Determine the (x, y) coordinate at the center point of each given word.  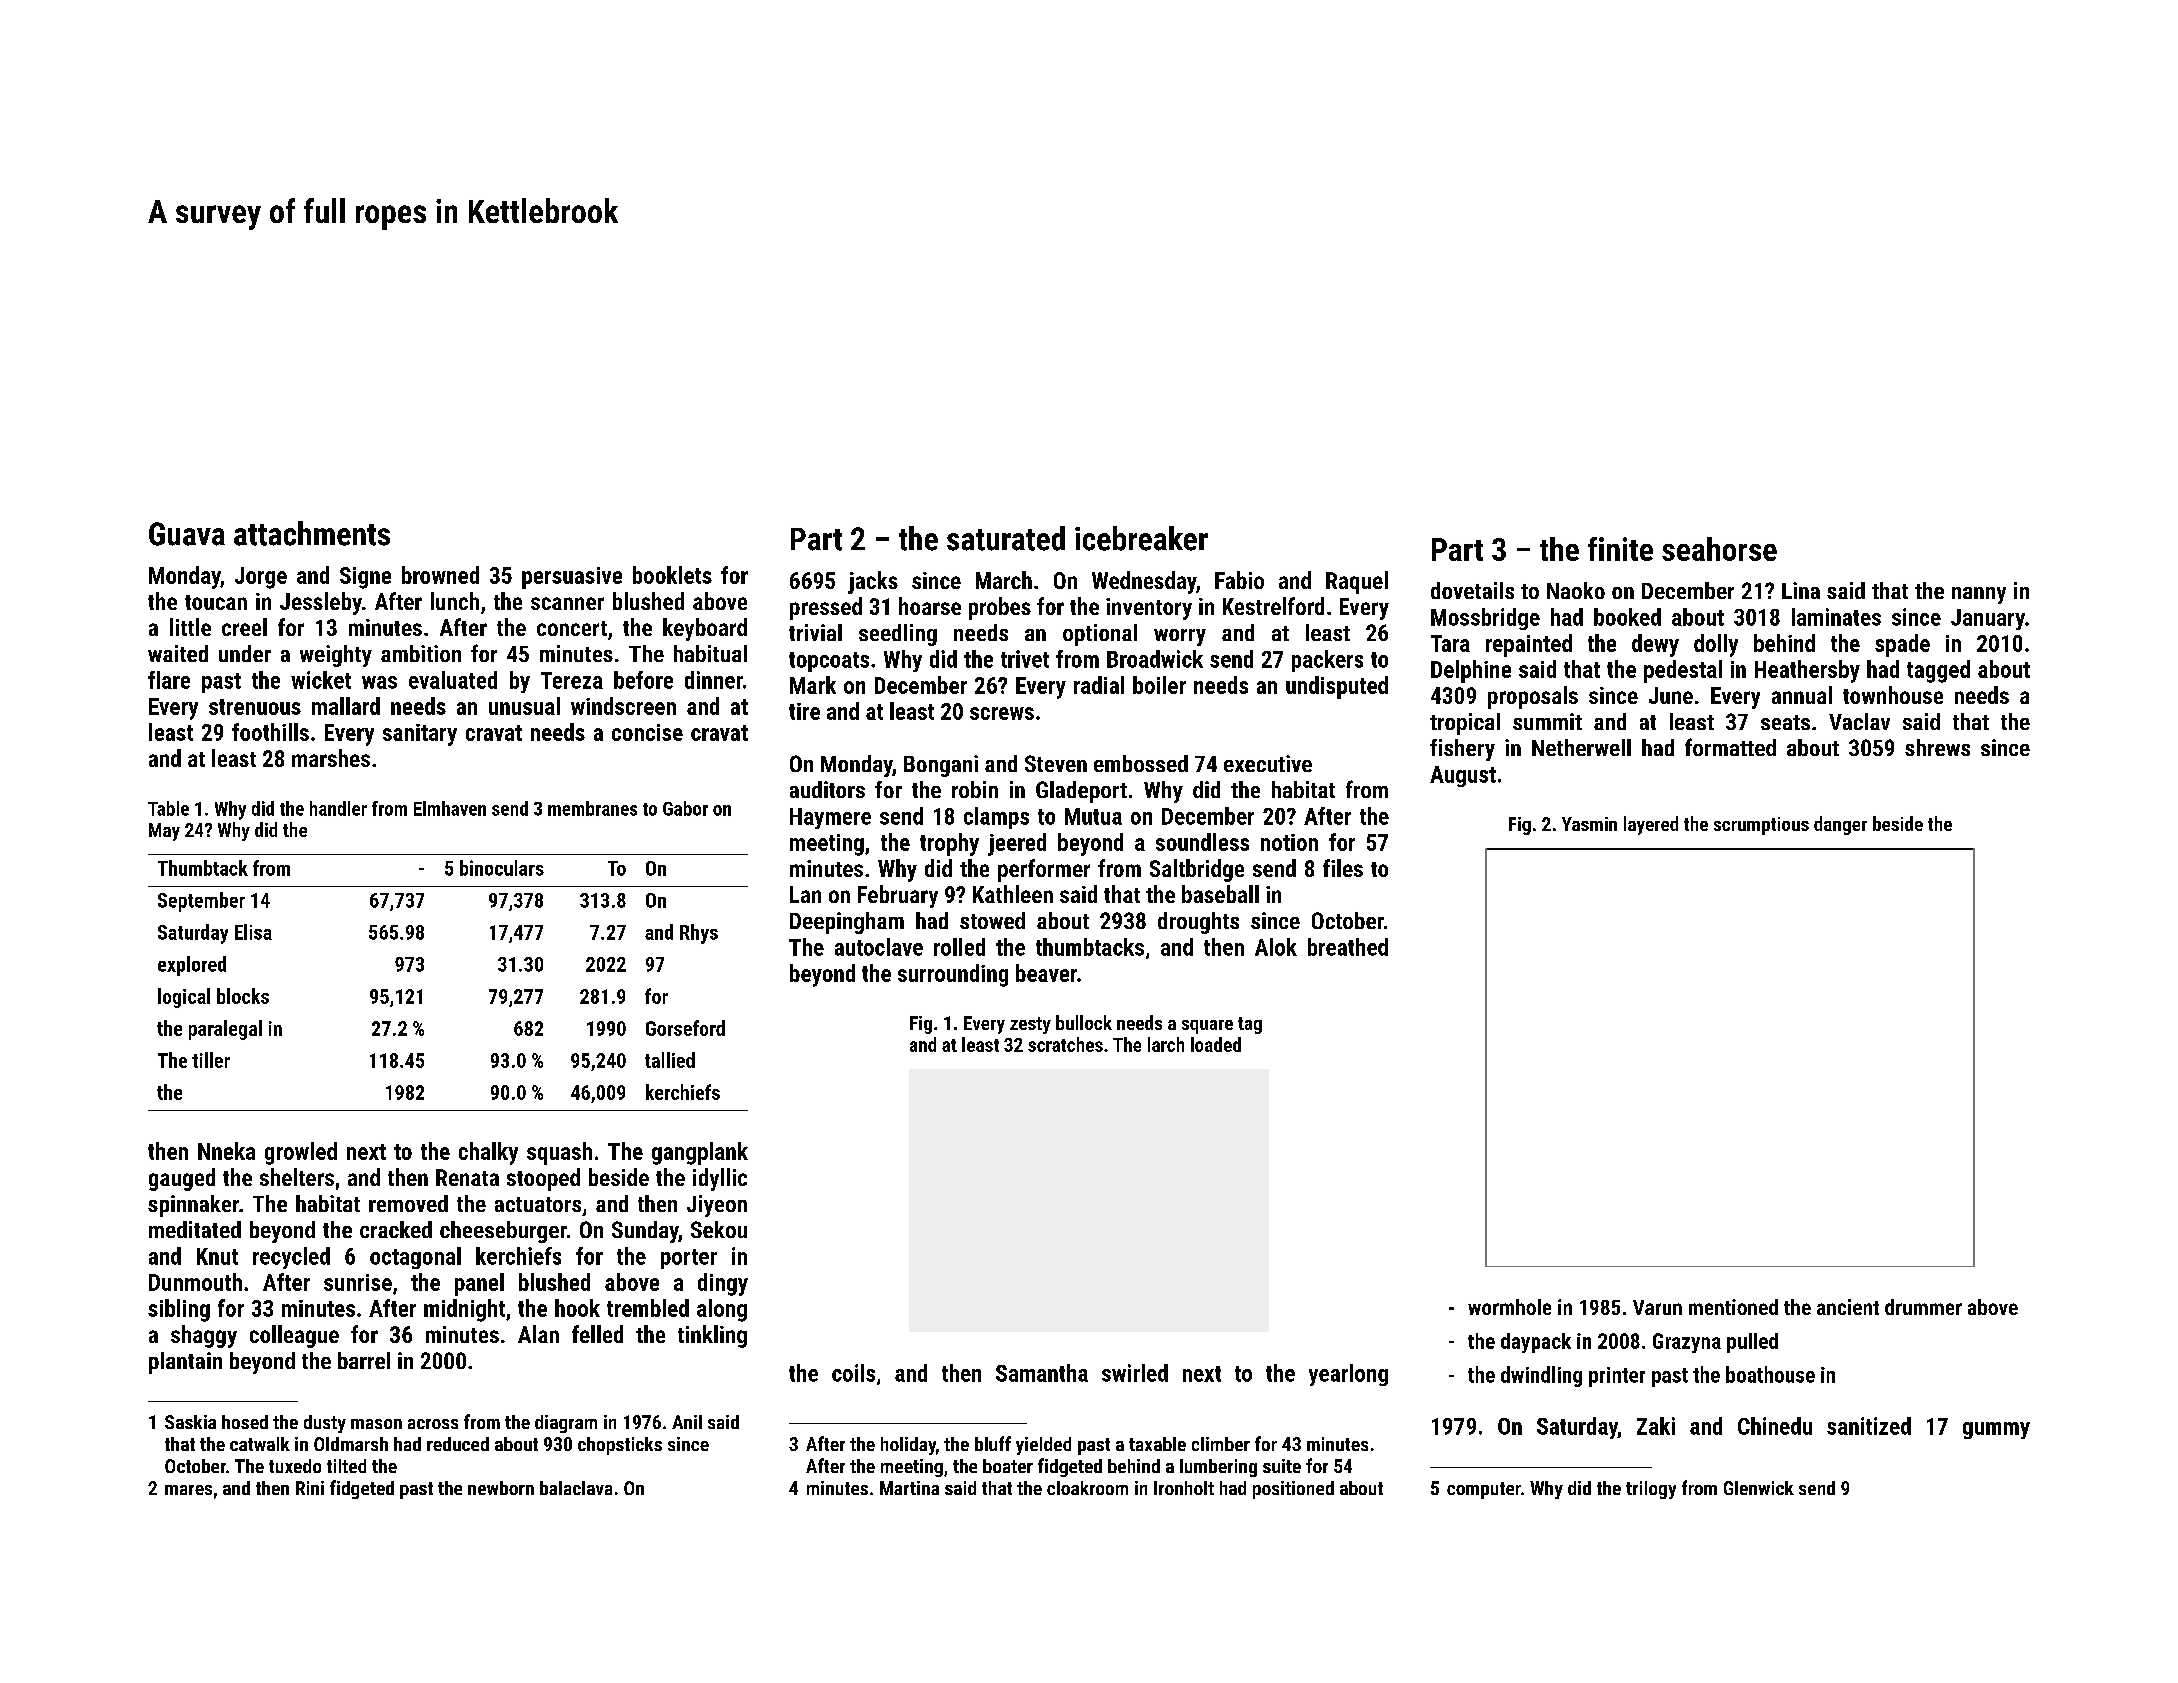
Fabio (1239, 580)
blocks (243, 996)
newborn (501, 1488)
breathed (1348, 947)
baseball (1220, 894)
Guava (187, 534)
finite (1620, 549)
